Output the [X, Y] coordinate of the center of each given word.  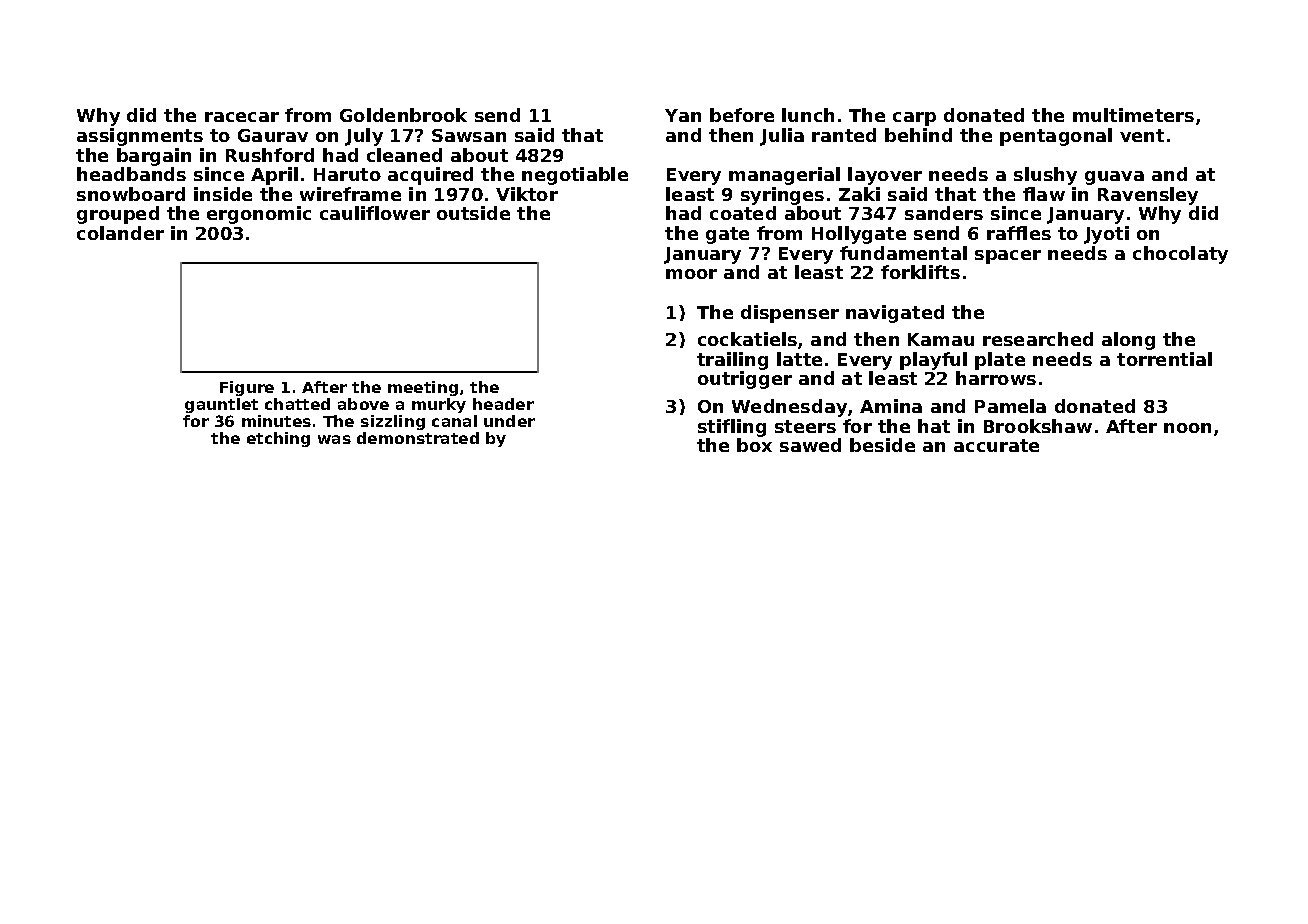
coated [743, 213]
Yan [683, 115]
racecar [242, 117]
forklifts [920, 272]
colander [120, 233]
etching [278, 439]
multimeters [1133, 115]
